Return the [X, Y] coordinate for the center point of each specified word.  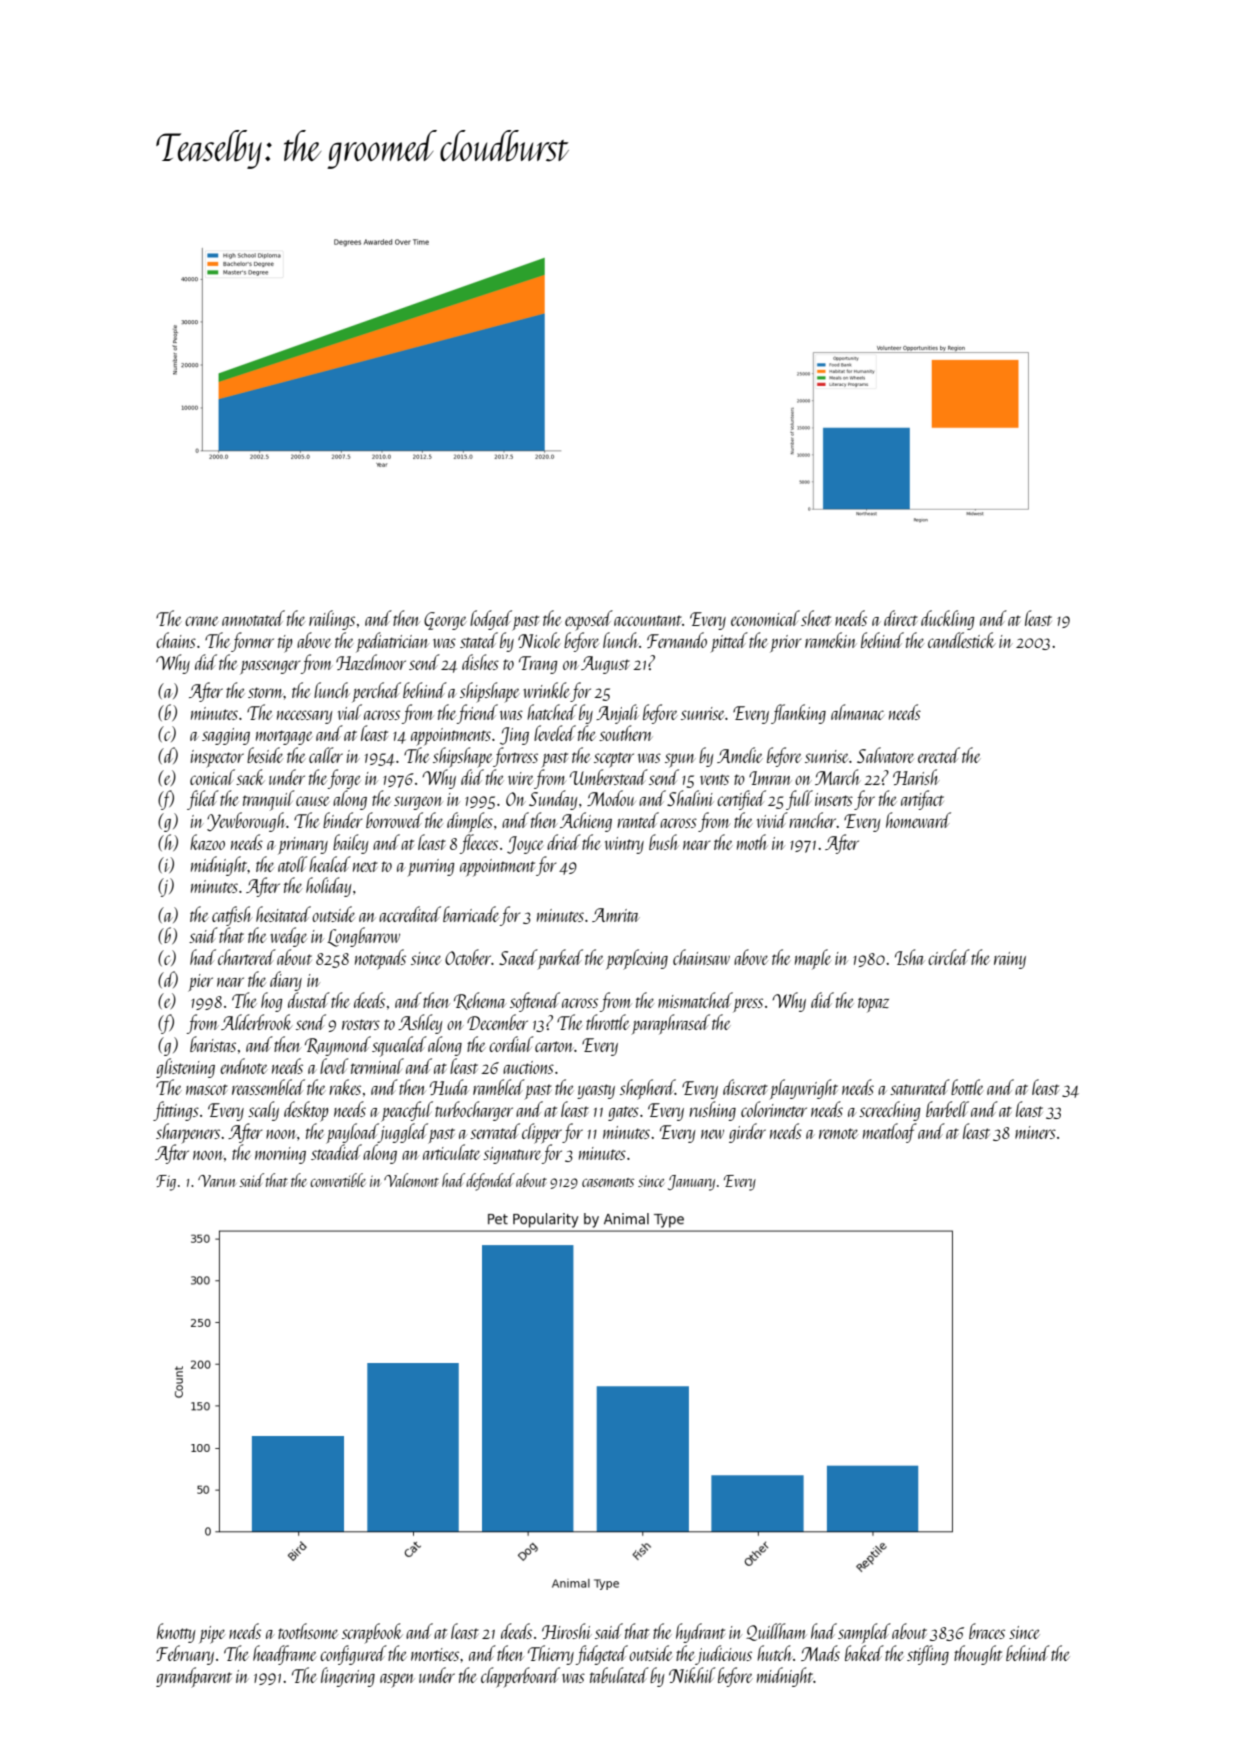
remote [838, 1133]
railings [332, 620]
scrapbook [372, 1633]
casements [608, 1182]
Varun [217, 1181]
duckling [947, 620]
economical [765, 618]
